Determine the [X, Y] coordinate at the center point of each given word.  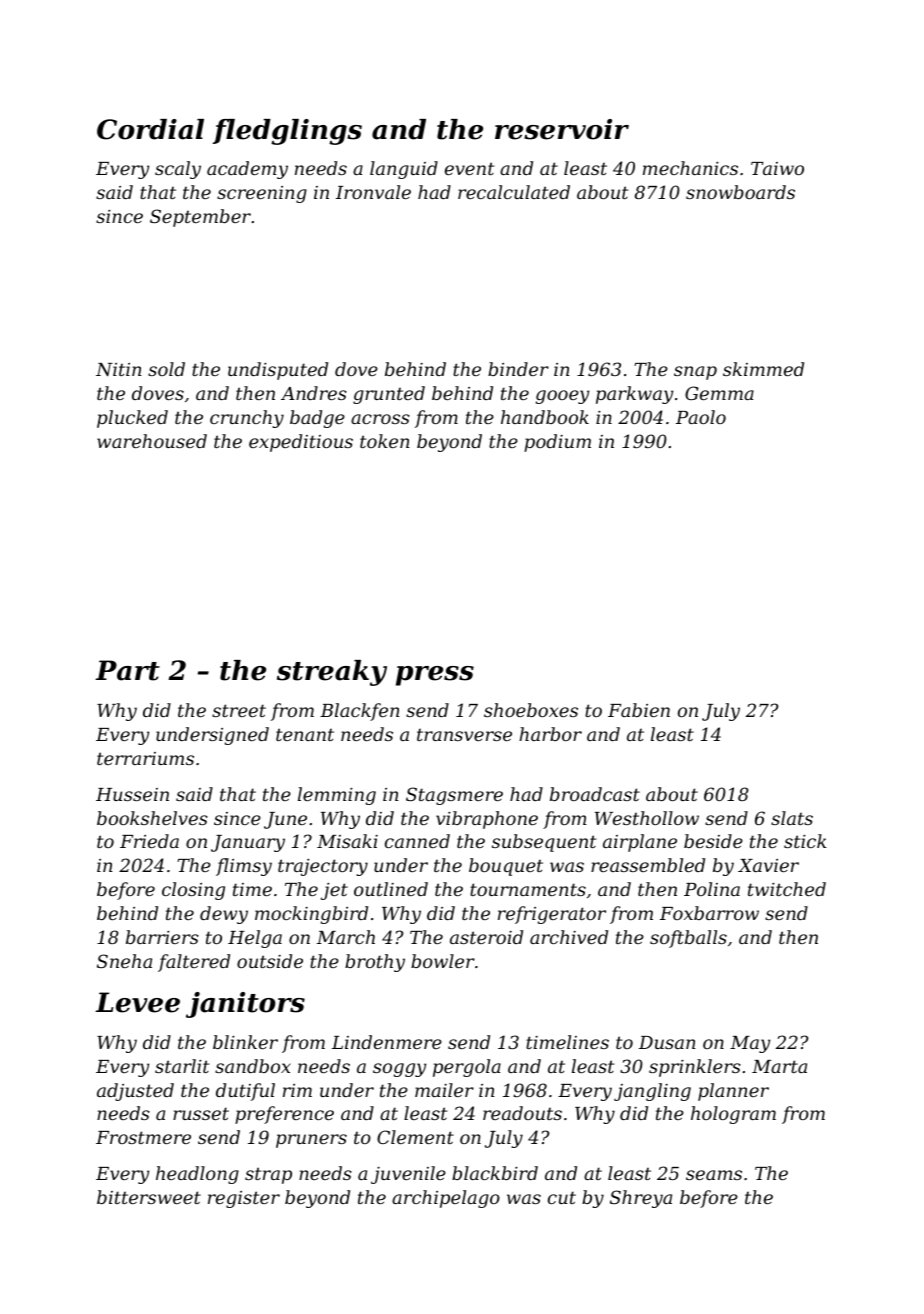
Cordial [150, 129]
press [435, 676]
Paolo [701, 417]
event [469, 168]
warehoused [152, 441]
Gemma [719, 393]
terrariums [145, 758]
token [385, 441]
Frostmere [143, 1137]
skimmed [763, 369]
